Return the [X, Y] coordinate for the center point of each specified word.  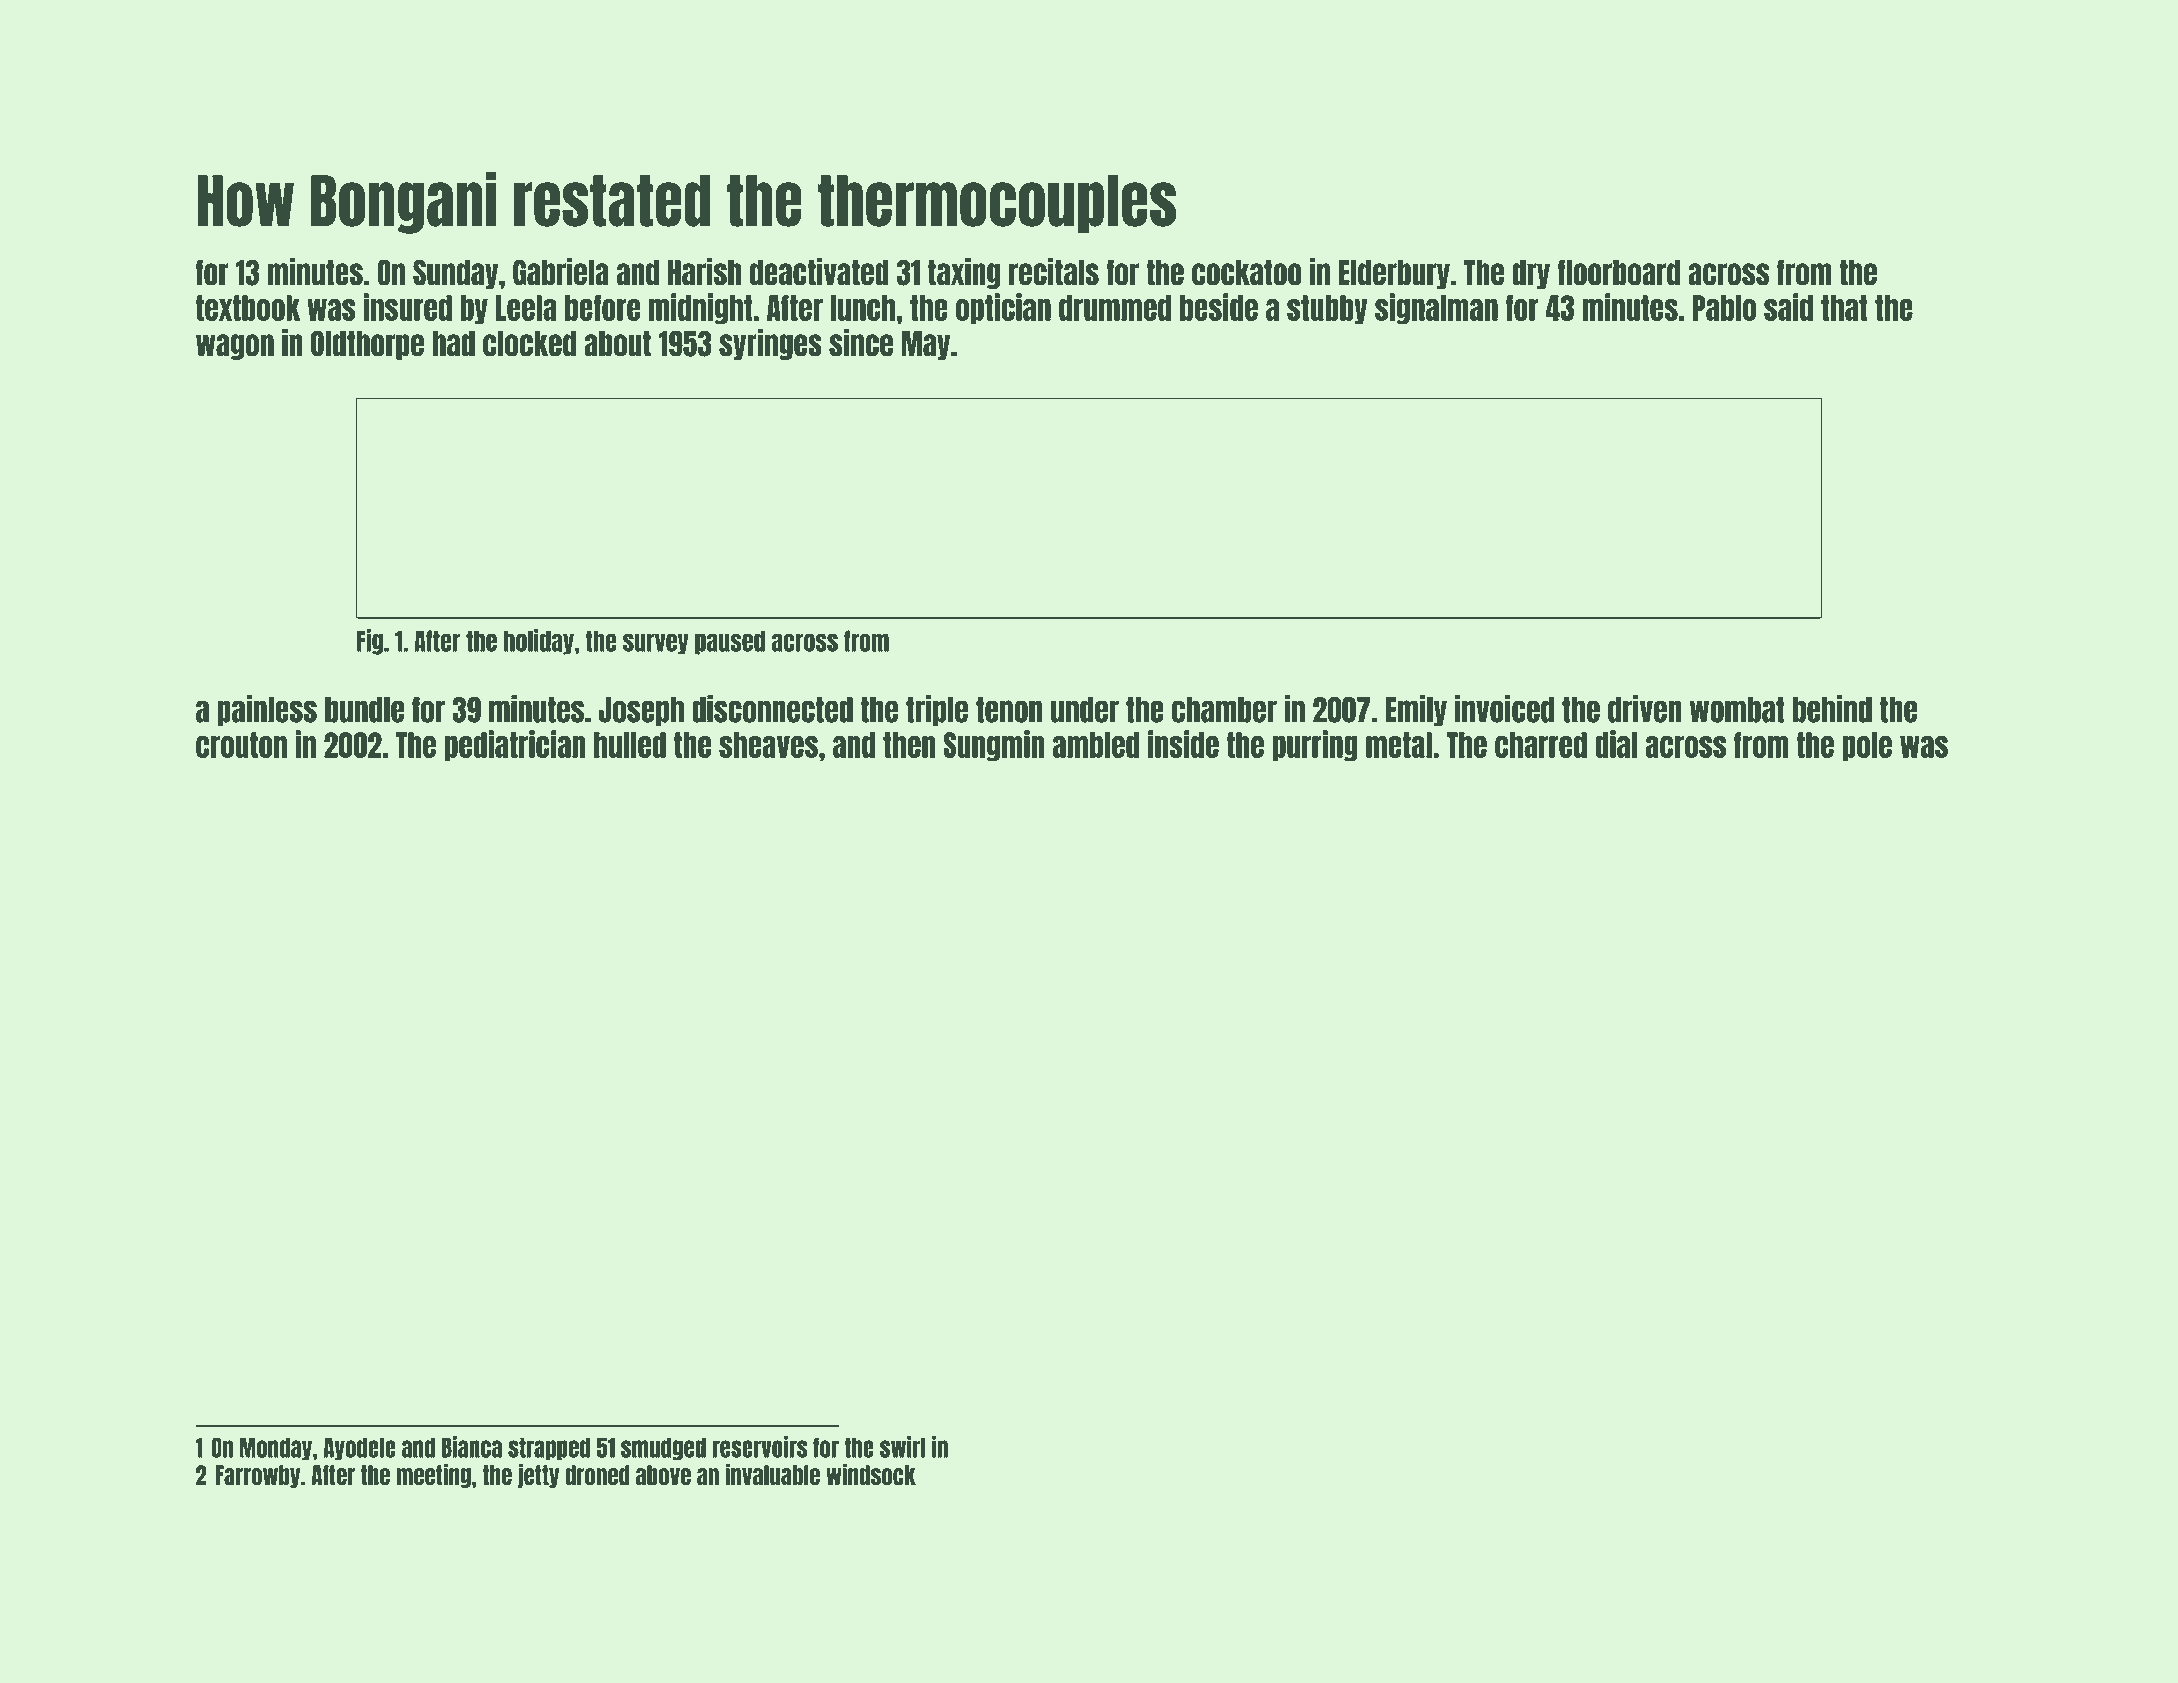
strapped [549, 1449]
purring [1315, 746]
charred [1541, 745]
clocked [529, 344]
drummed [1115, 308]
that [1844, 308]
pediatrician [515, 746]
